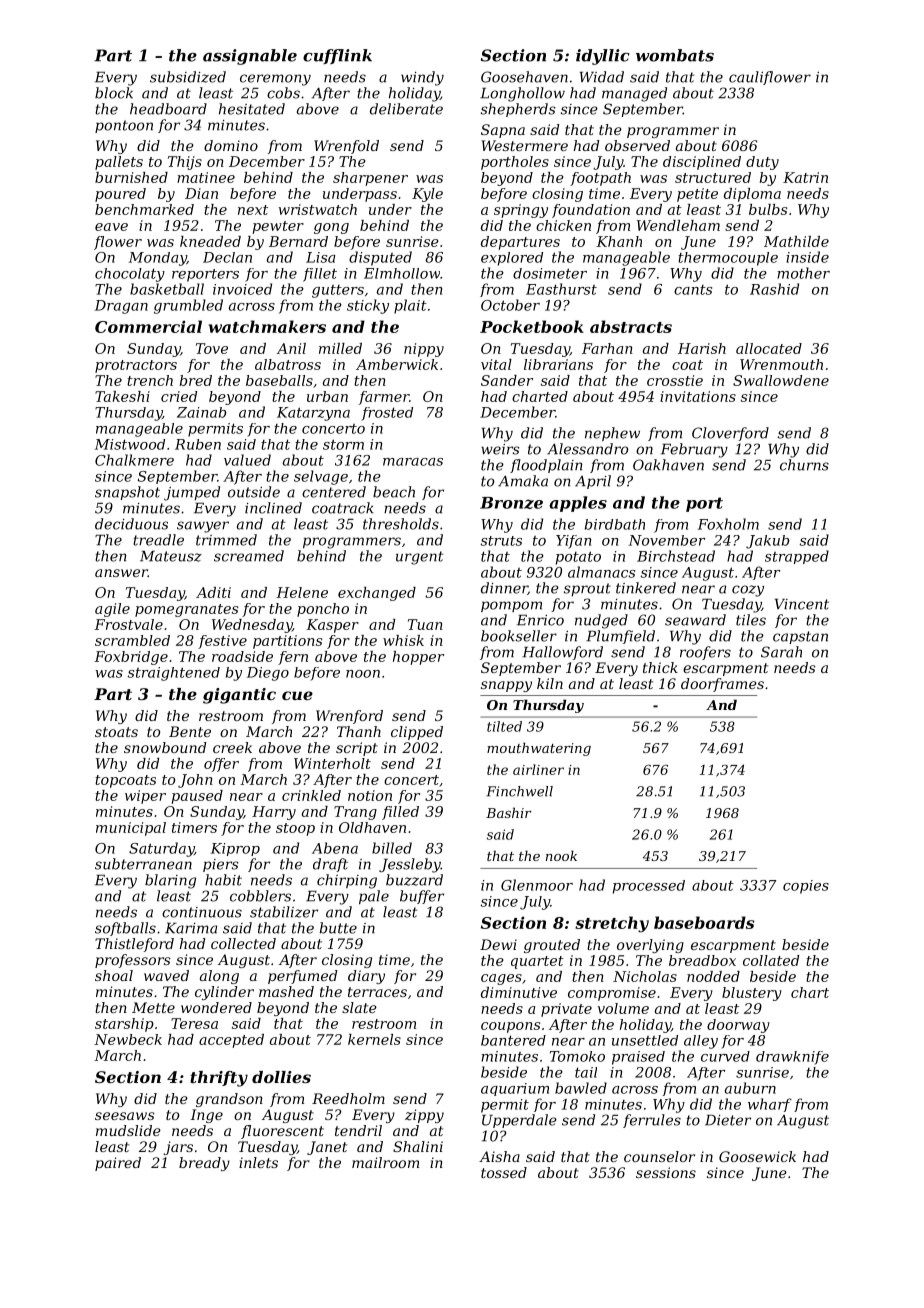 The image size is (924, 1308). What do you see at coordinates (274, 813) in the screenshot?
I see `Harry` at bounding box center [274, 813].
